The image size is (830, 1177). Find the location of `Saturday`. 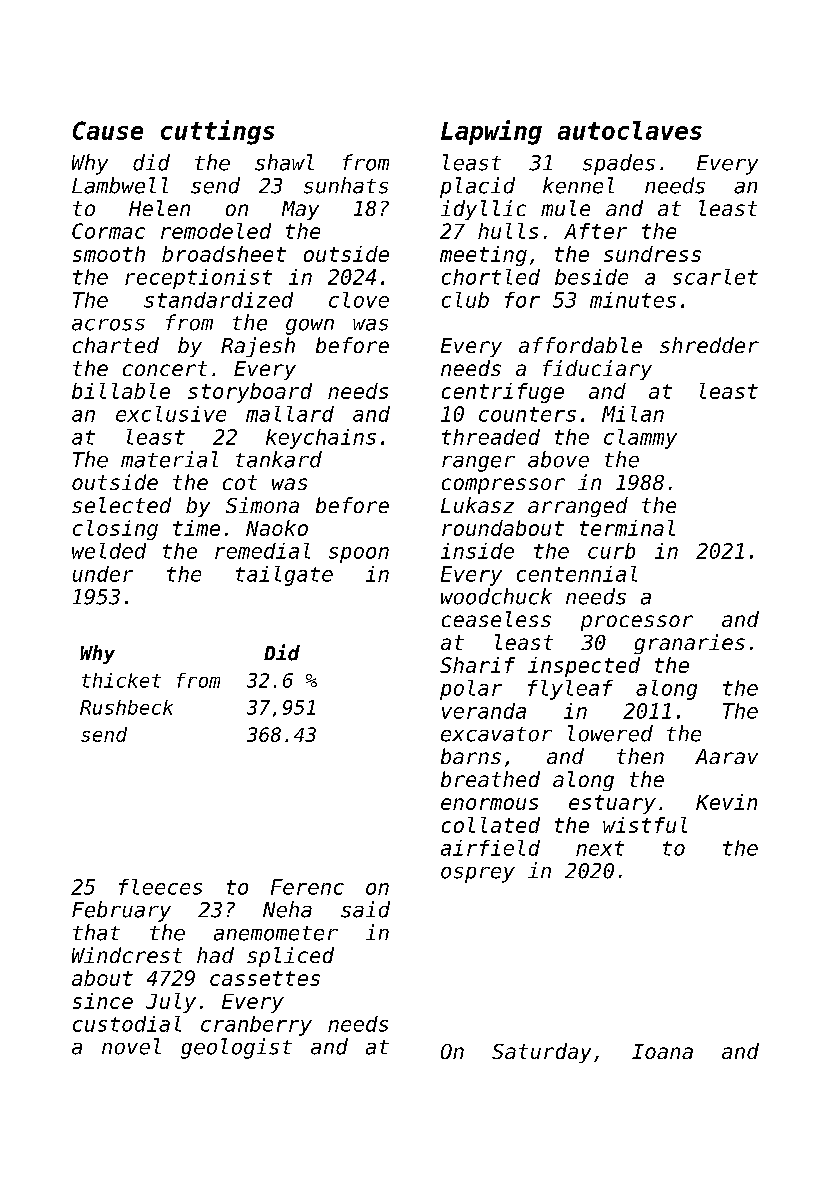

Saturday is located at coordinates (541, 1053).
